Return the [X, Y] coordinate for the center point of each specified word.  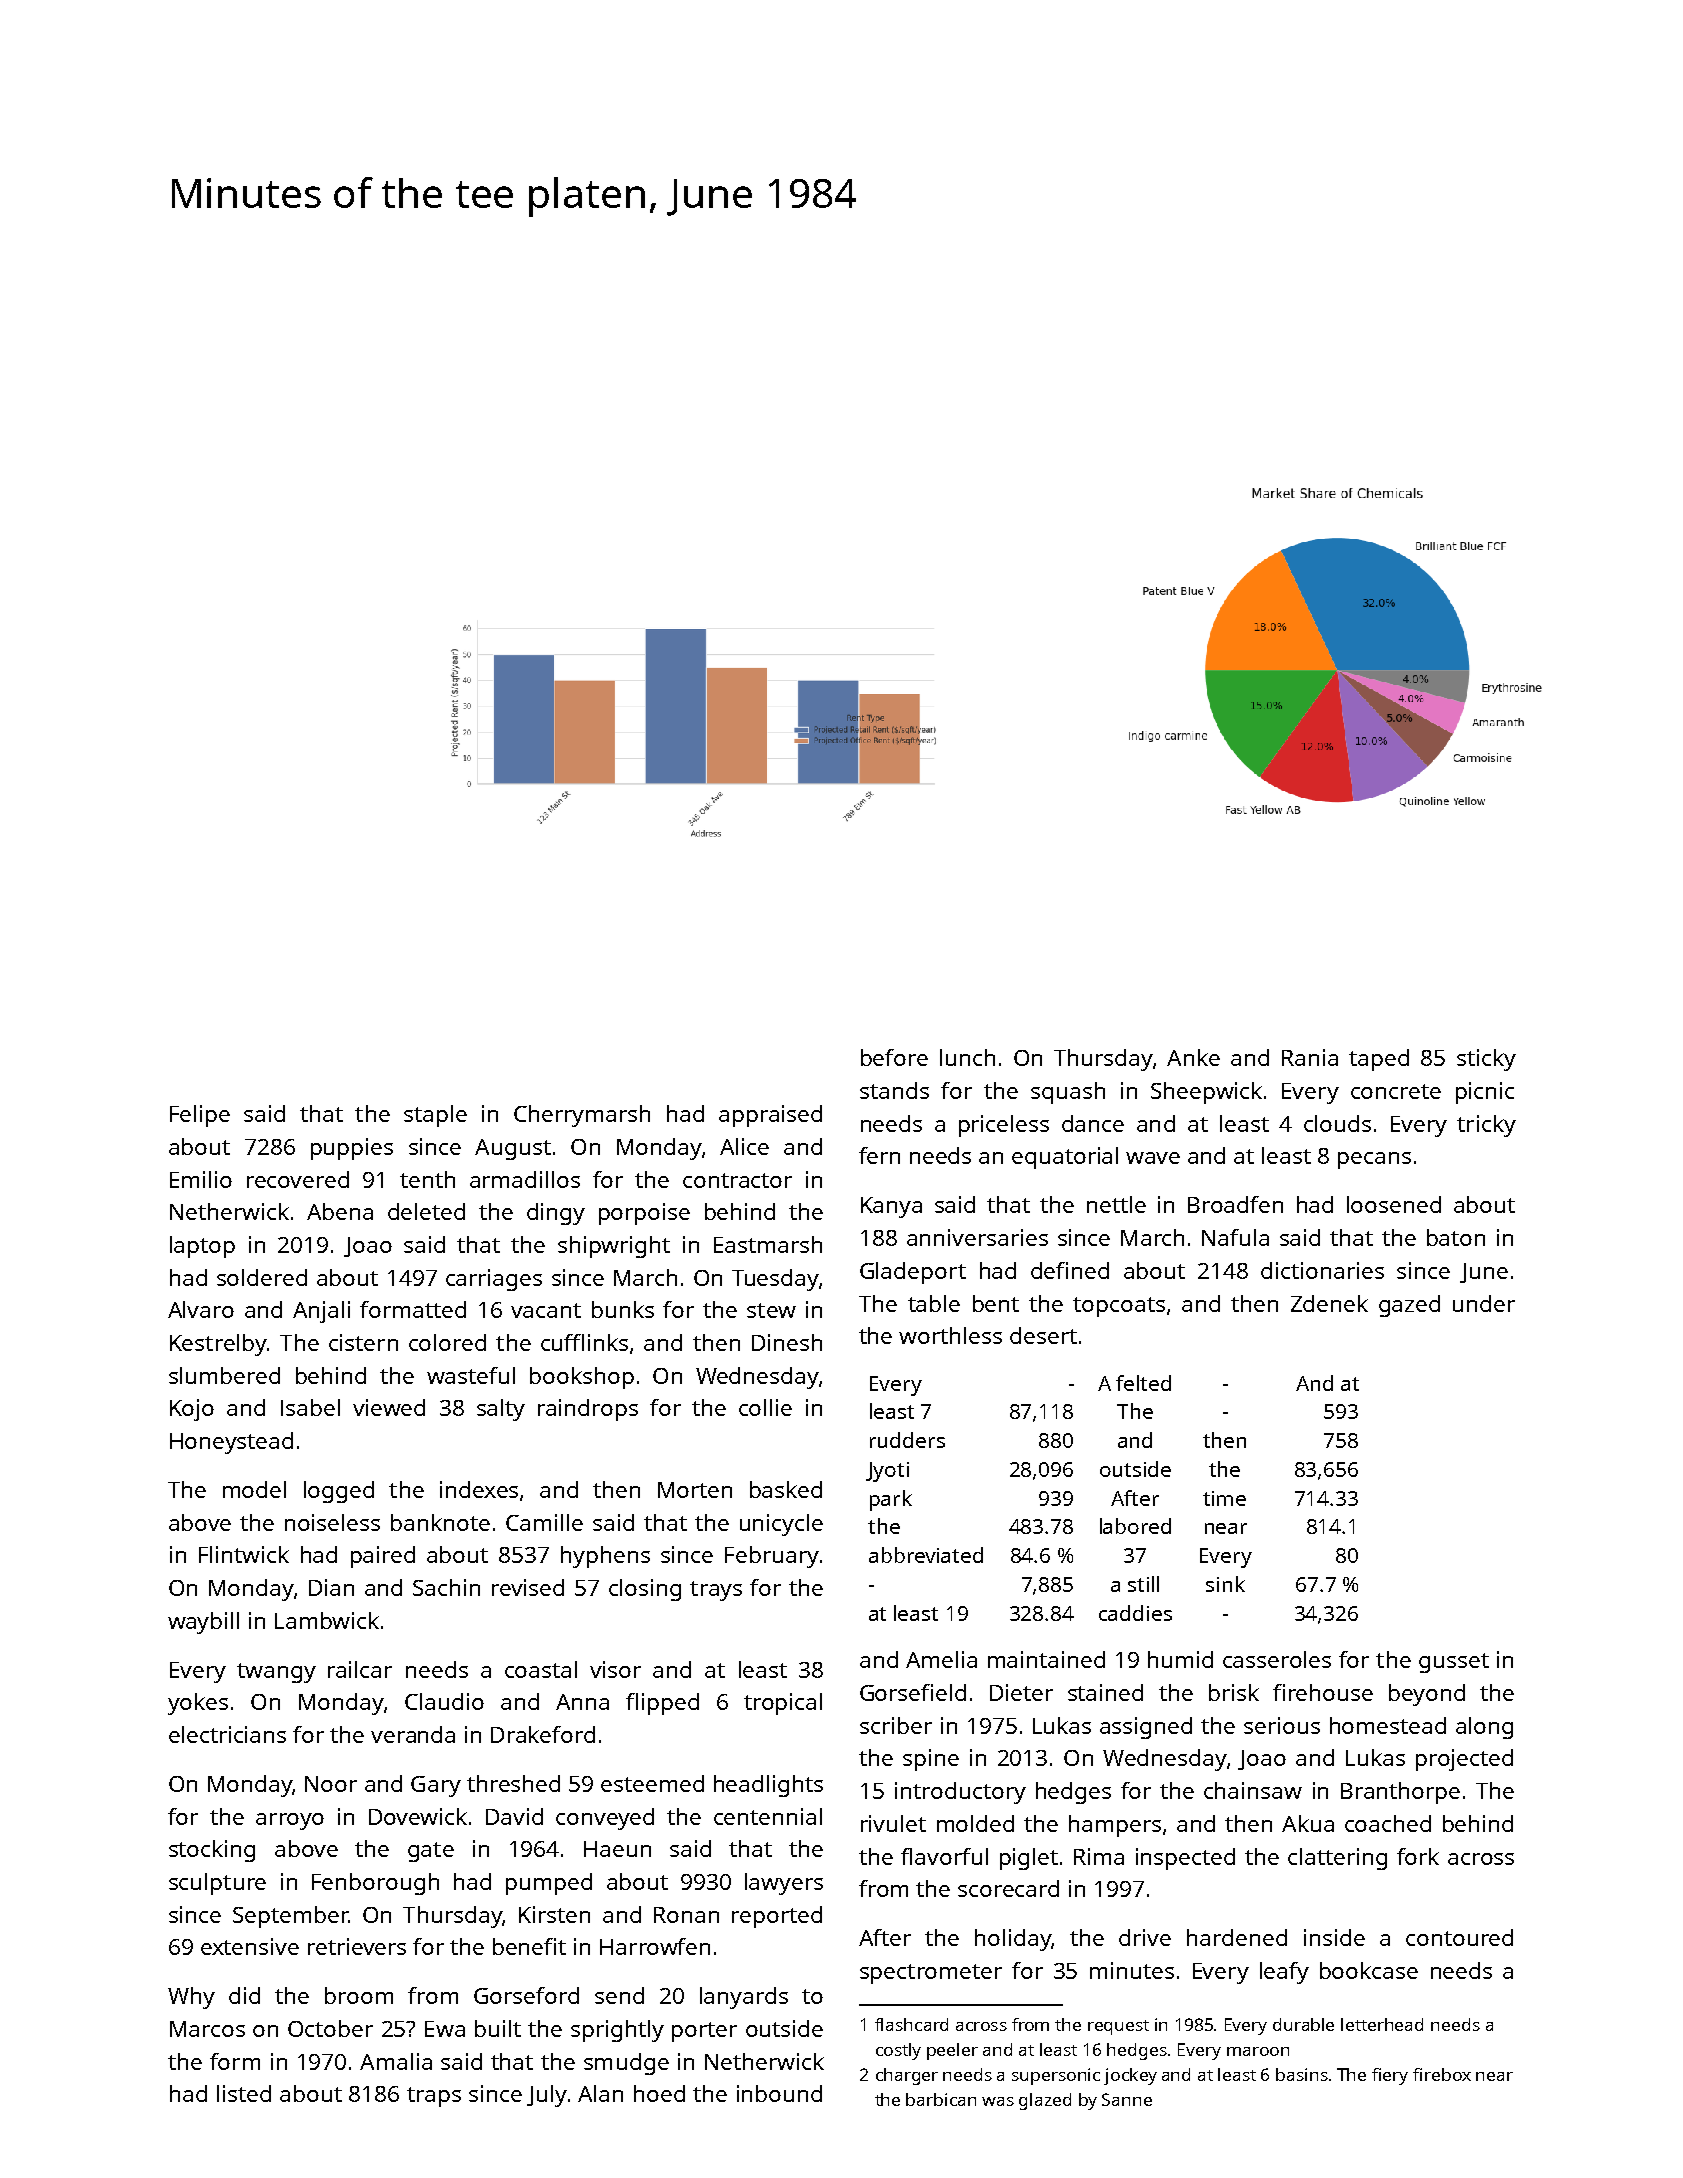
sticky [1486, 1060]
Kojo [192, 1410]
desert [1043, 1335]
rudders [907, 1440]
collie [765, 1407]
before [894, 1057]
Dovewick [418, 1816]
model [254, 1489]
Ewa [445, 2029]
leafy [1284, 1973]
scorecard [1008, 1888]
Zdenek [1329, 1303]
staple [435, 1116]
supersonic [1056, 2076]
